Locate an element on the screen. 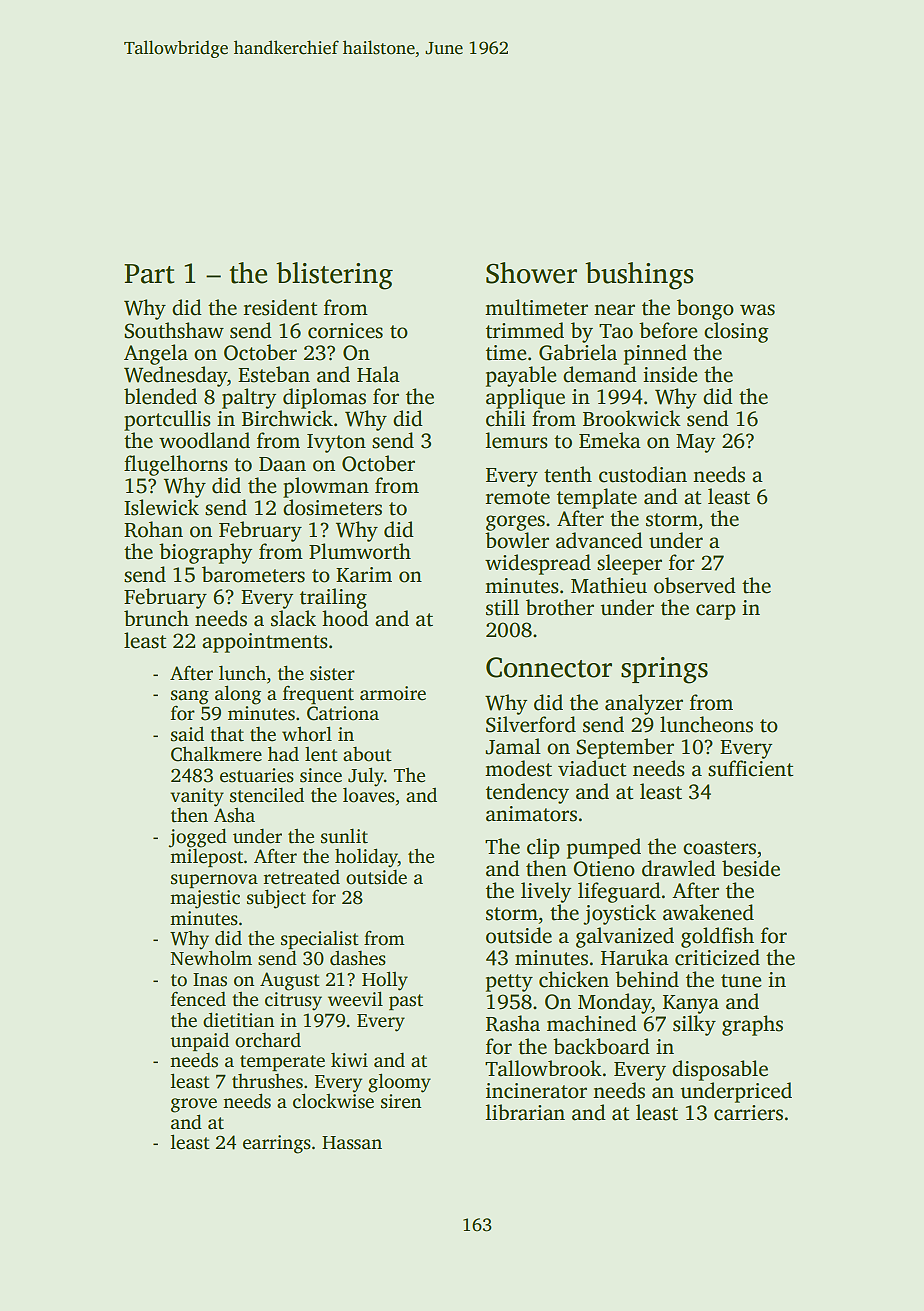  dashes is located at coordinates (358, 958).
